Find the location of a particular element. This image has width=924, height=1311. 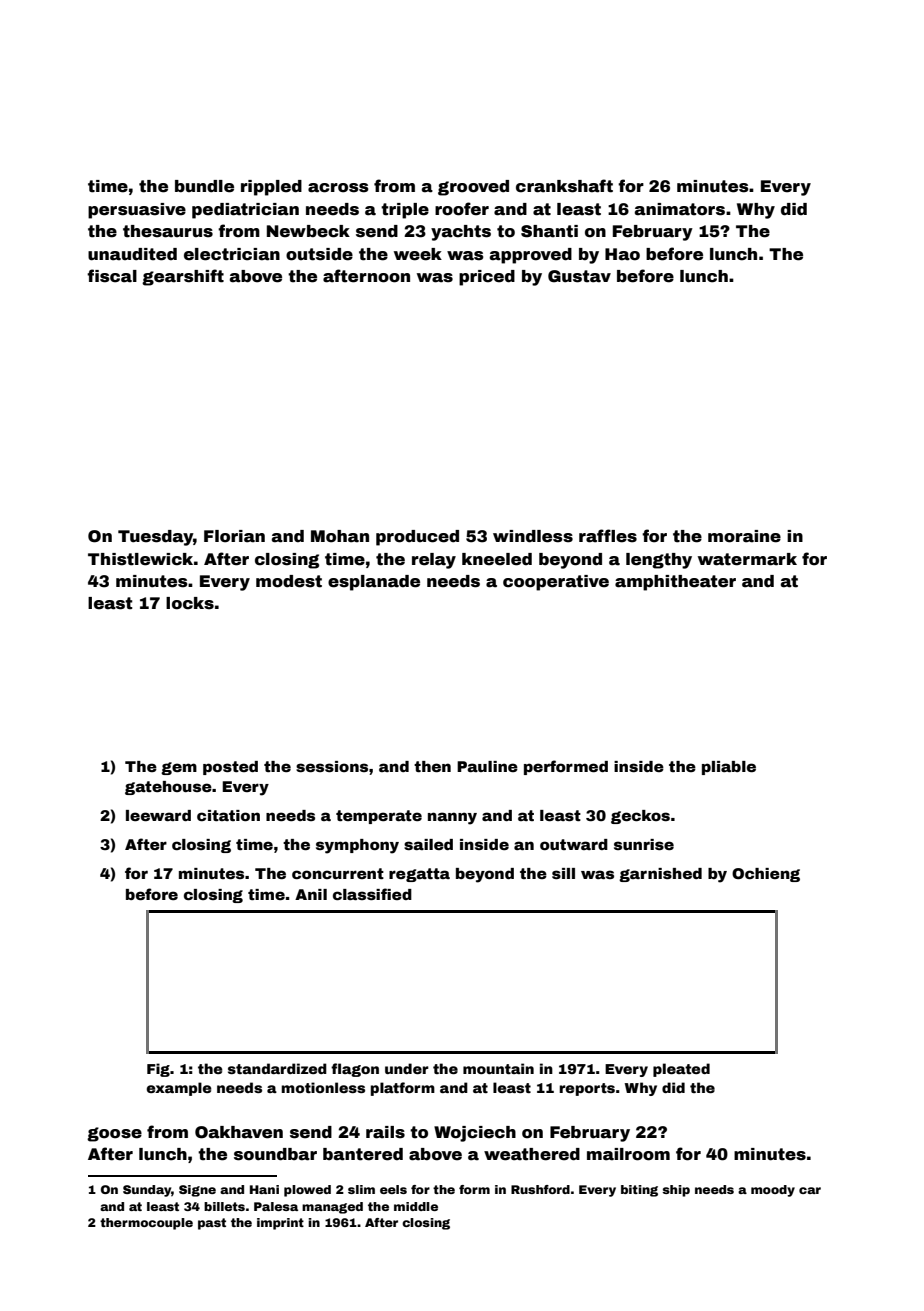

amphitheater is located at coordinates (675, 583).
